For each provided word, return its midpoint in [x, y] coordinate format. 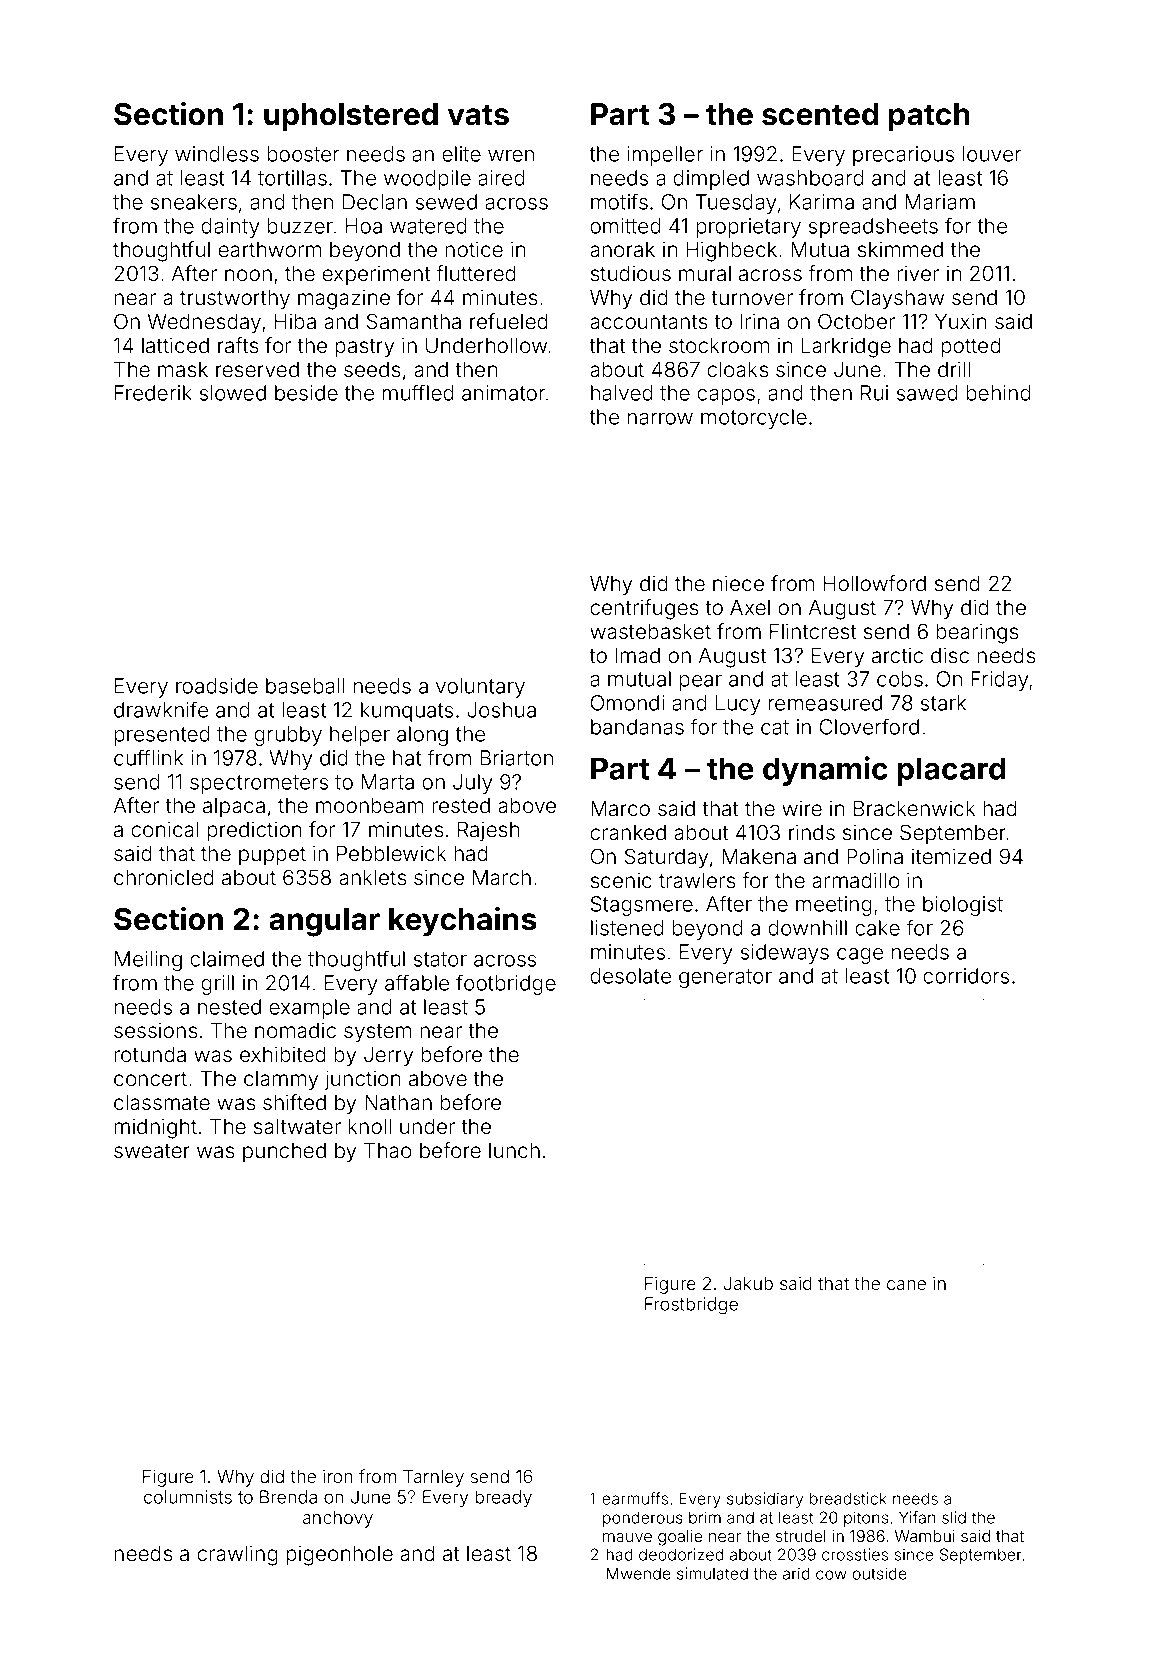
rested [461, 805]
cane [906, 1285]
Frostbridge [691, 1306]
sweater [152, 1151]
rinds [812, 832]
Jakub [748, 1283]
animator [503, 393]
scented [820, 114]
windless [217, 154]
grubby [288, 736]
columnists [188, 1497]
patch [929, 117]
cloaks [737, 369]
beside [306, 393]
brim [705, 1517]
